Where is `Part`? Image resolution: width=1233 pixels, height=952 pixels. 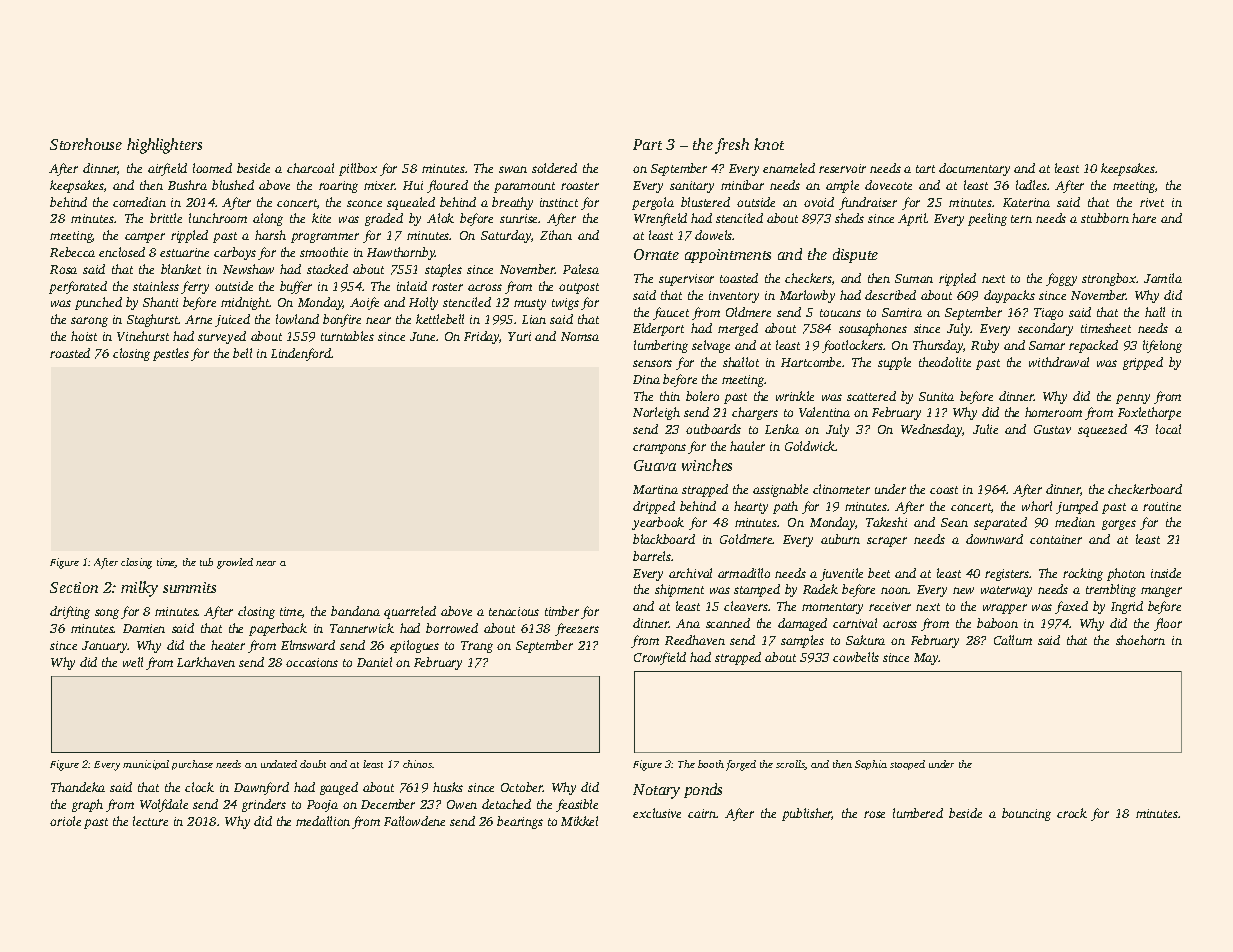 Part is located at coordinates (647, 144).
